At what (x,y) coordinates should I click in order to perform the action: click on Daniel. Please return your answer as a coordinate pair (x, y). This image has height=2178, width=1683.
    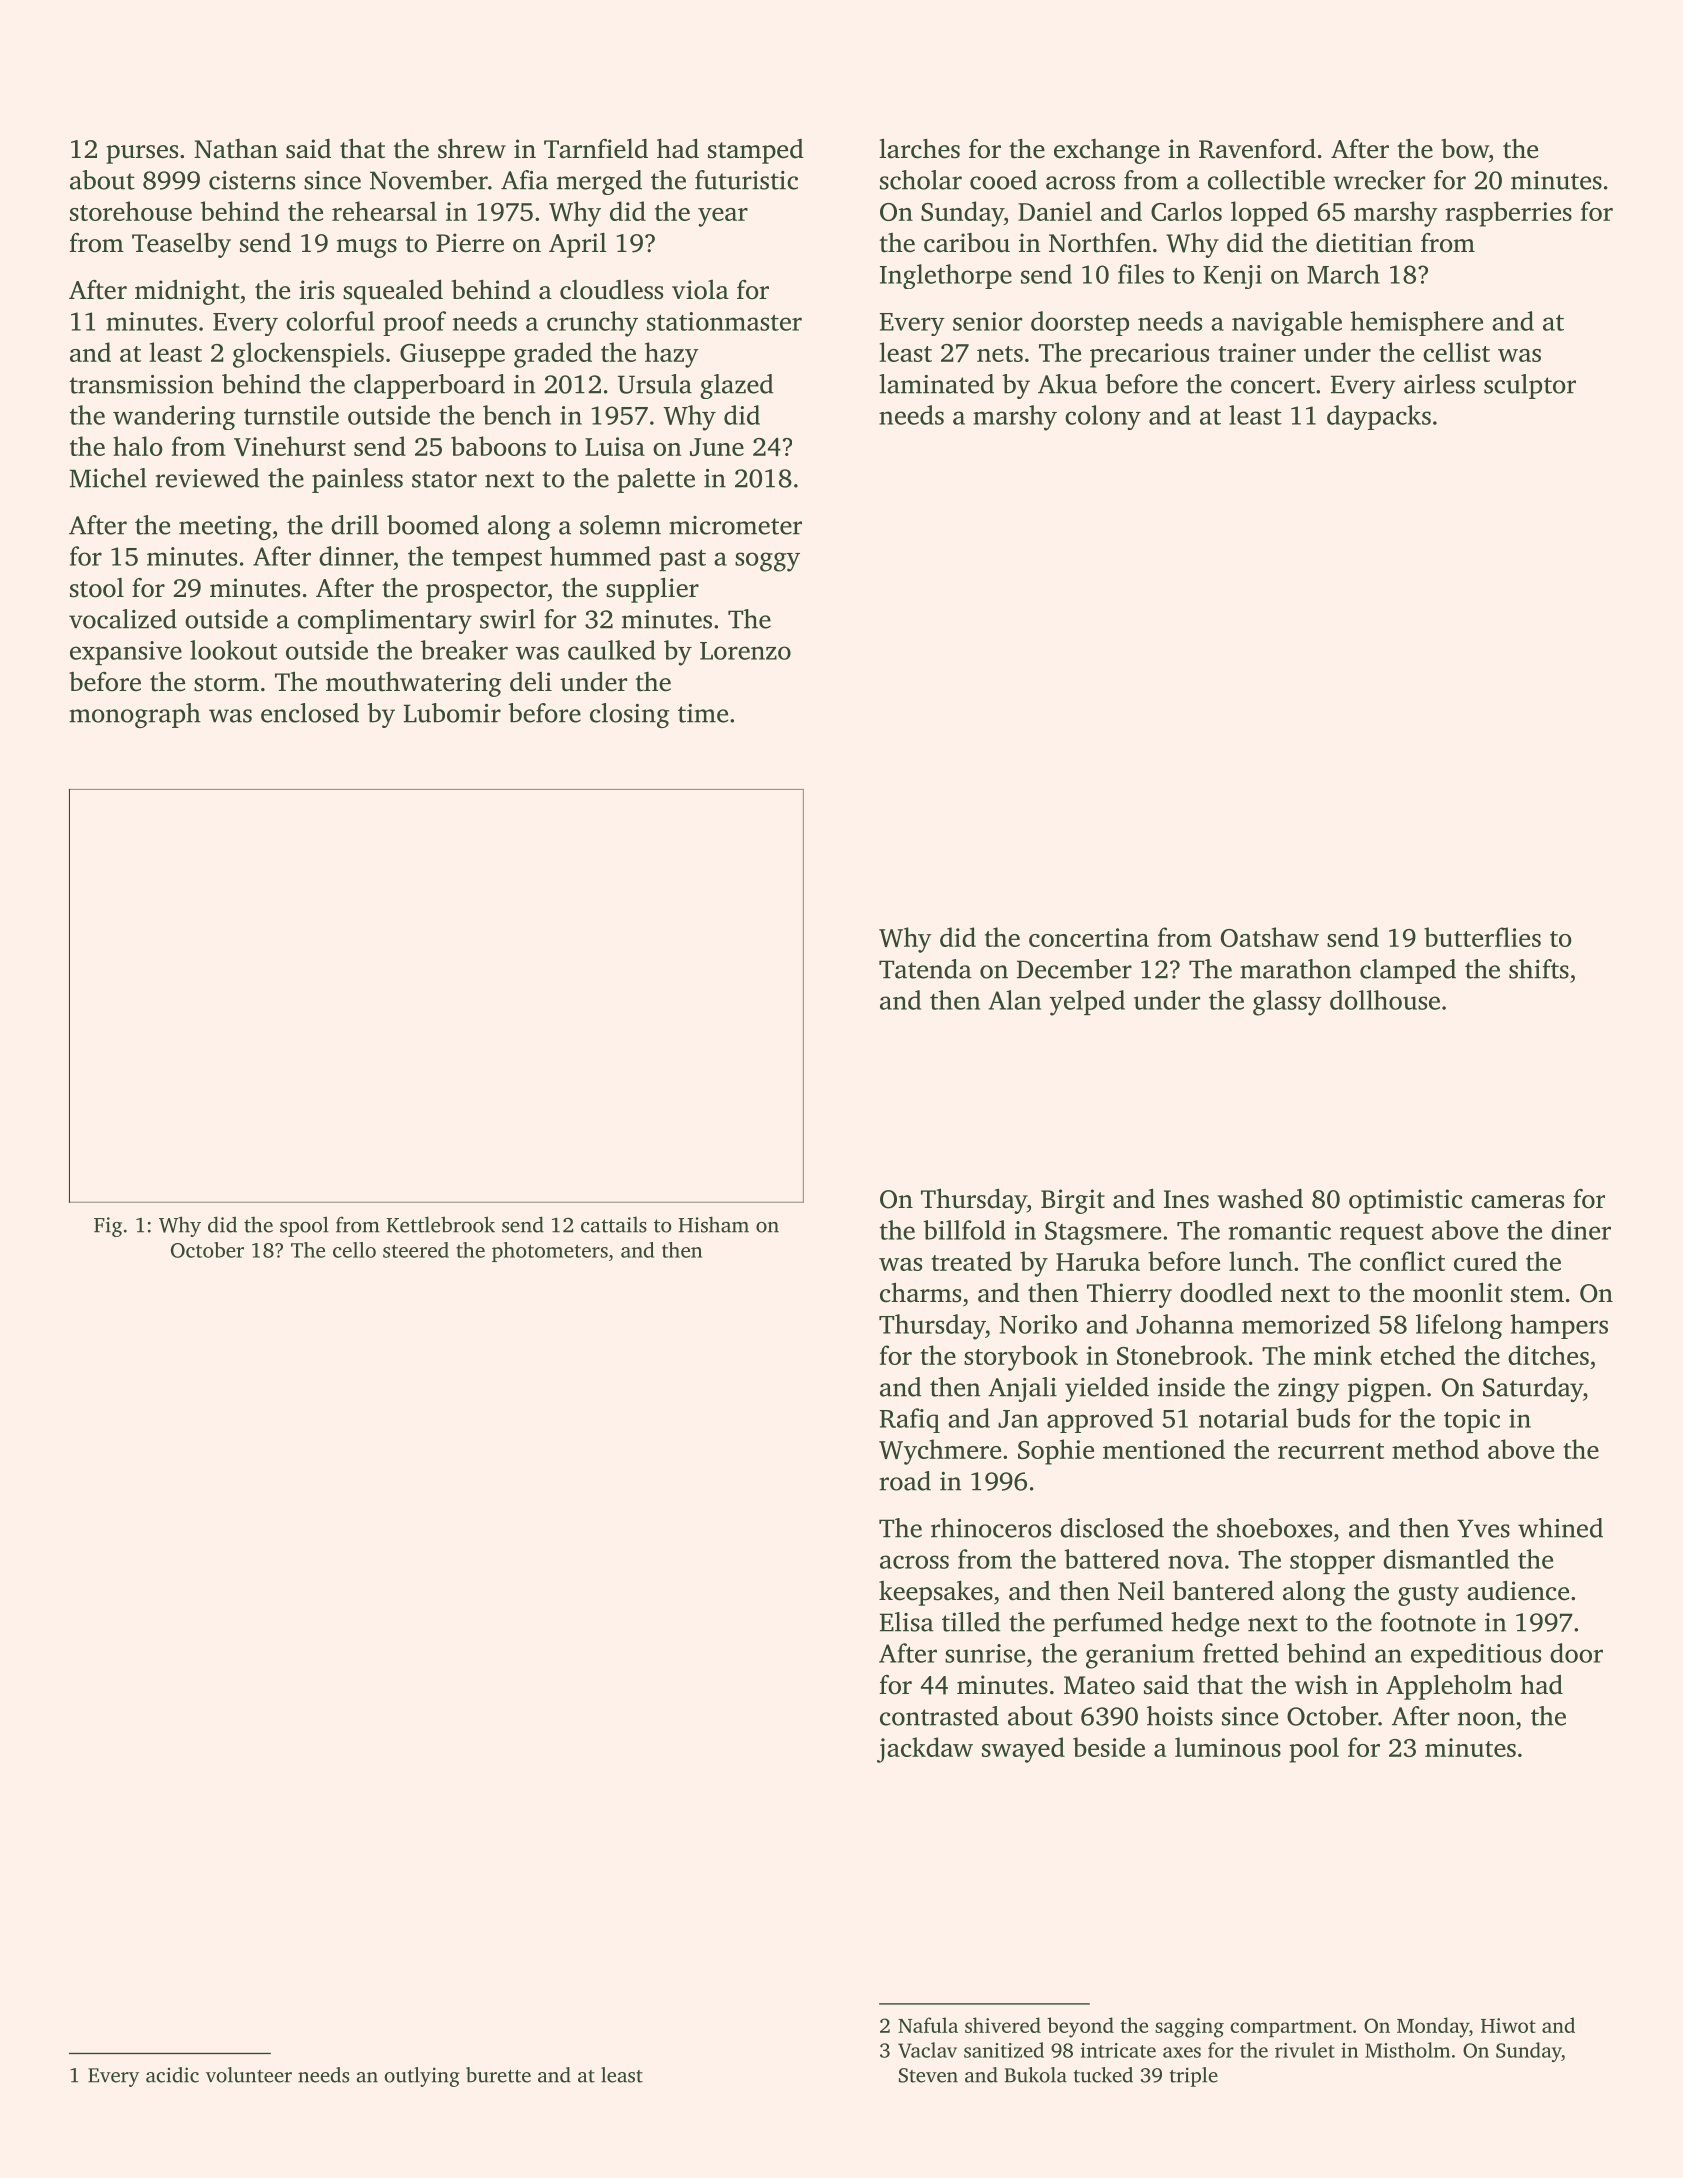
    Looking at the image, I should click on (1055, 211).
